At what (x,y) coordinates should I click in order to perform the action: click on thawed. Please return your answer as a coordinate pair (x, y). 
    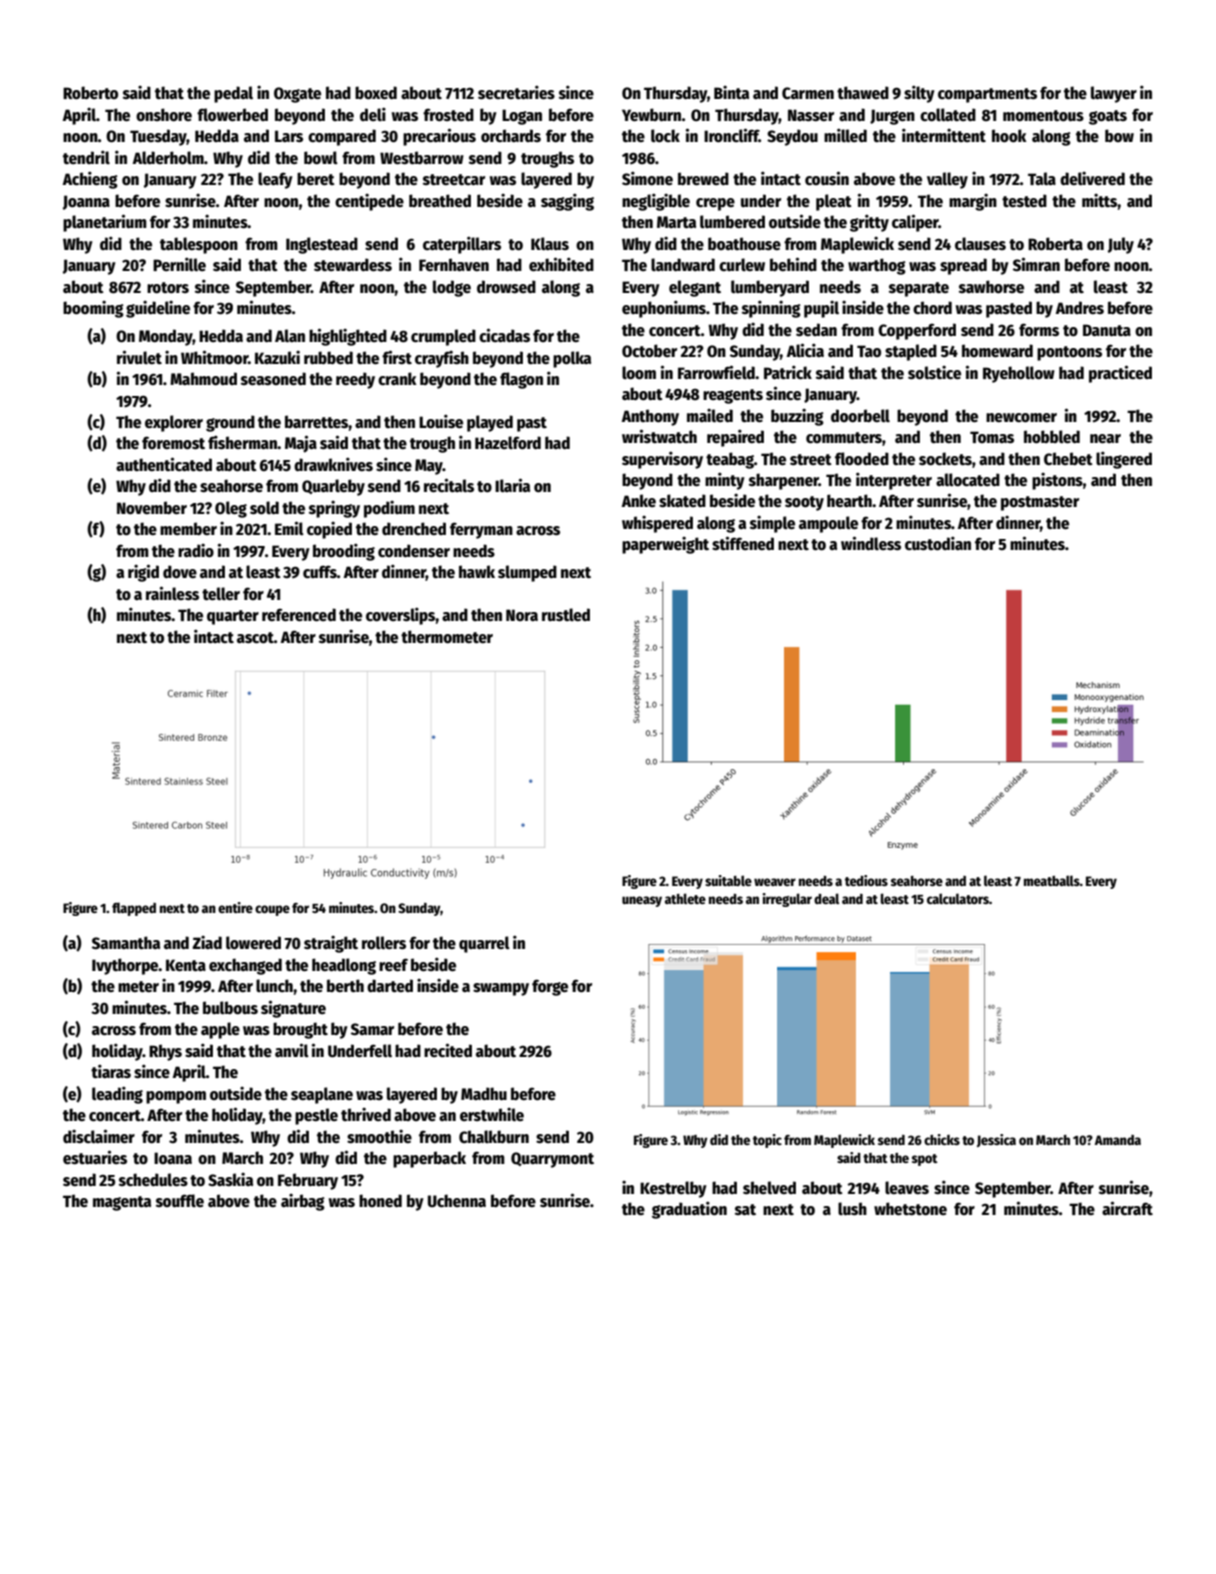
    Looking at the image, I should click on (863, 92).
